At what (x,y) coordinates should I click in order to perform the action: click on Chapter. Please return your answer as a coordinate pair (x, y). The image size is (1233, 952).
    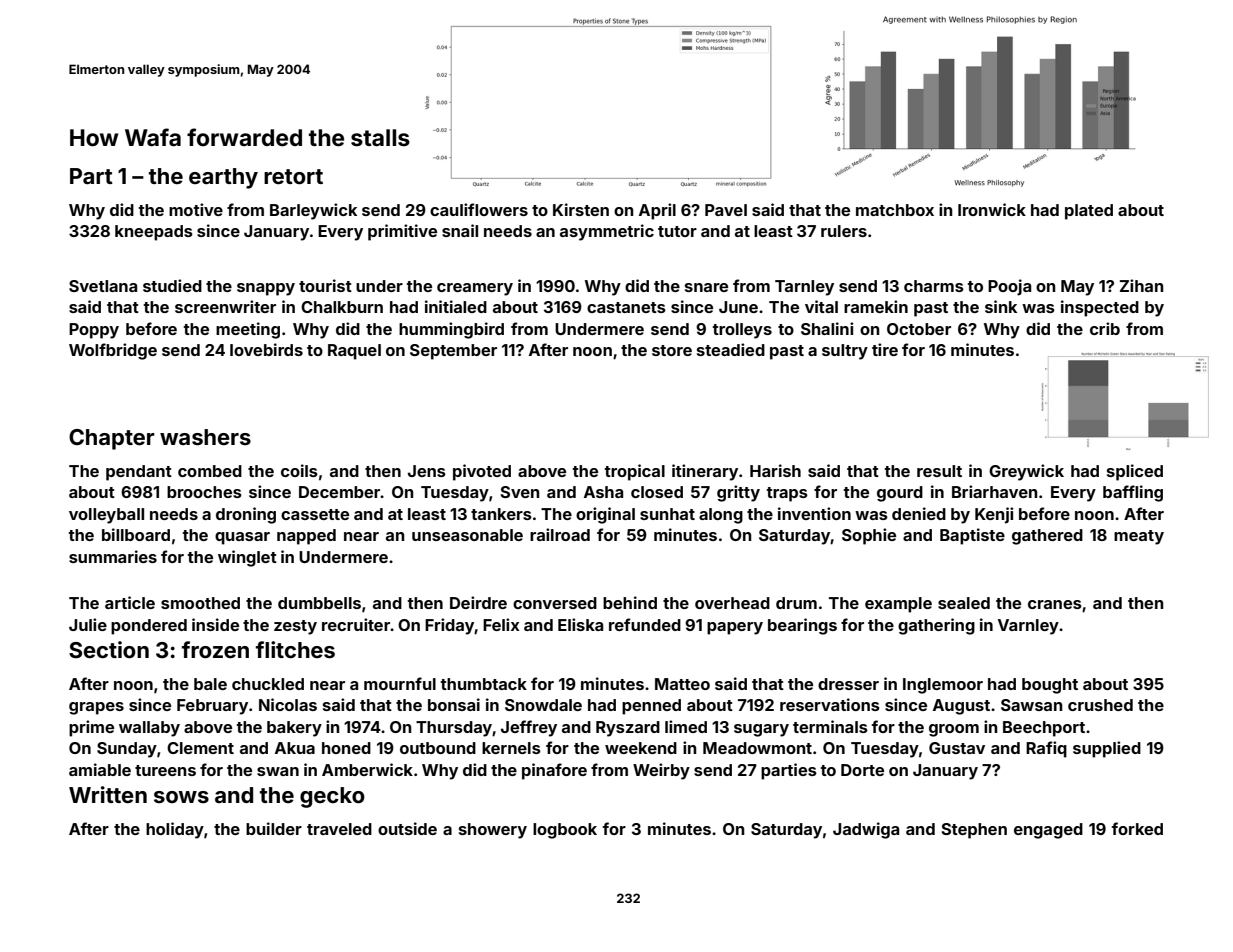
    Looking at the image, I should click on (112, 439).
